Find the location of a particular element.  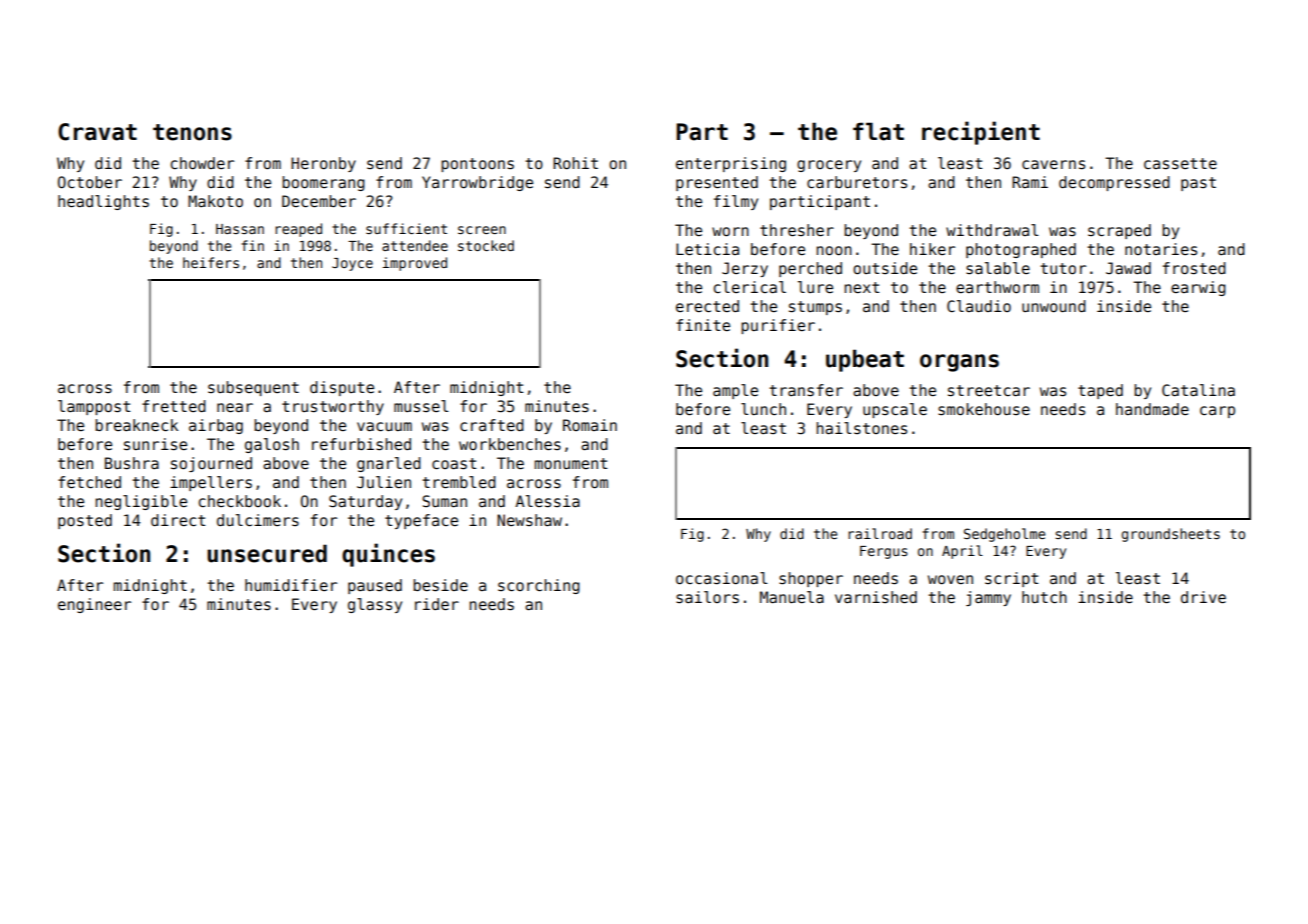

Jawad is located at coordinates (1128, 268).
